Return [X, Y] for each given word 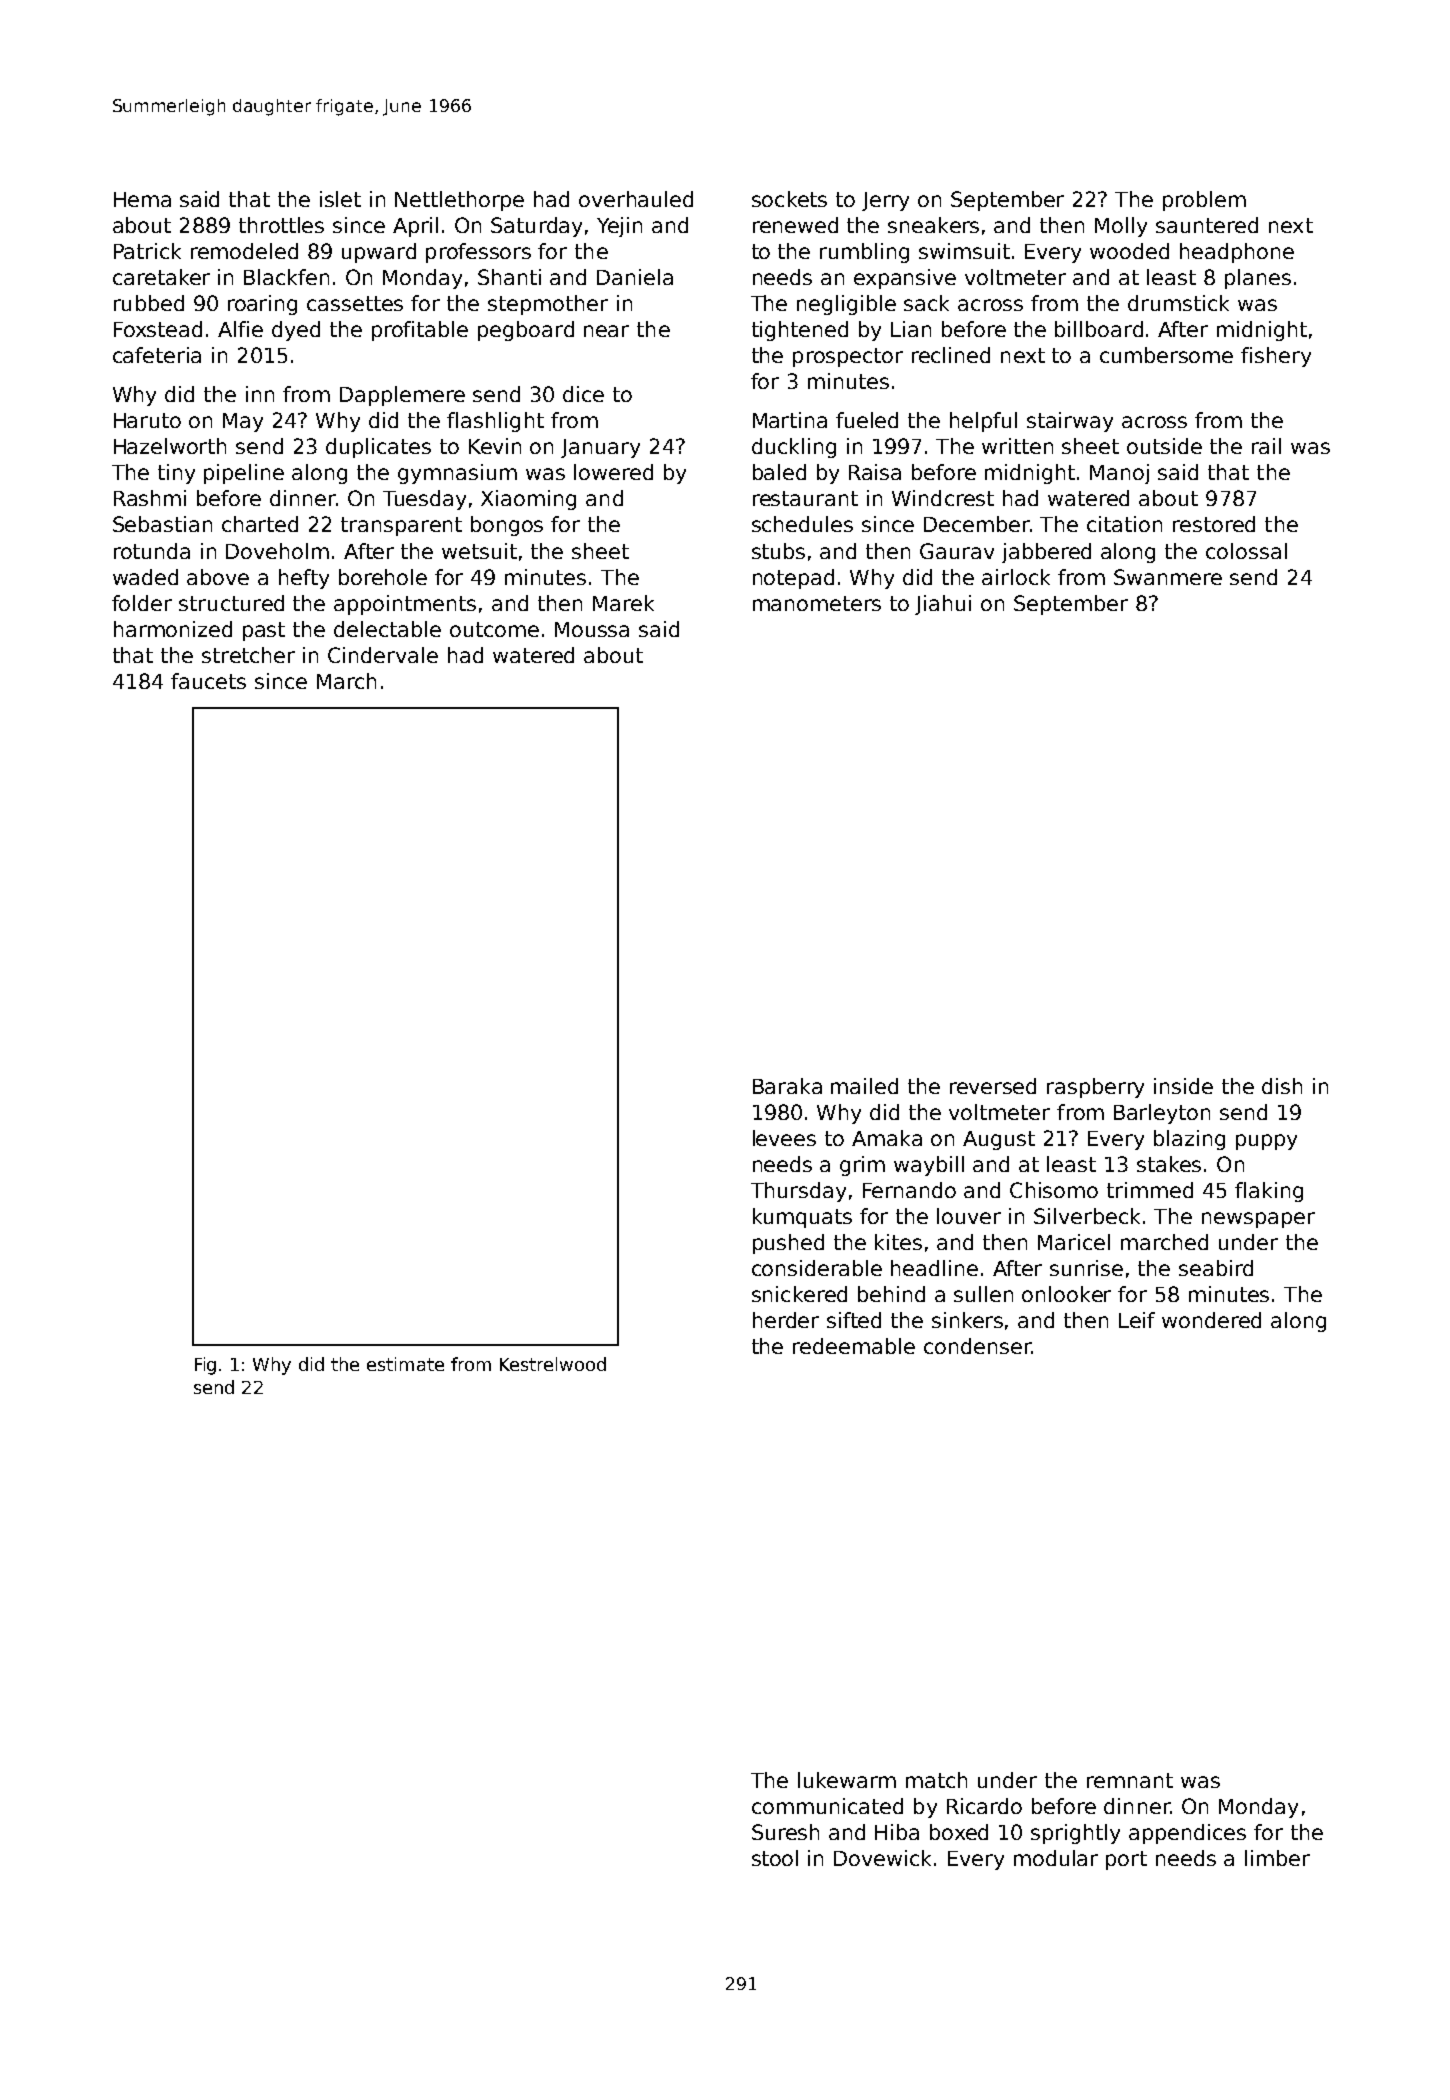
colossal [1246, 551]
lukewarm [847, 1780]
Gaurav [957, 551]
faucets [208, 681]
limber [1277, 1858]
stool [775, 1858]
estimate [405, 1364]
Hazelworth [170, 446]
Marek [623, 603]
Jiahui [943, 605]
